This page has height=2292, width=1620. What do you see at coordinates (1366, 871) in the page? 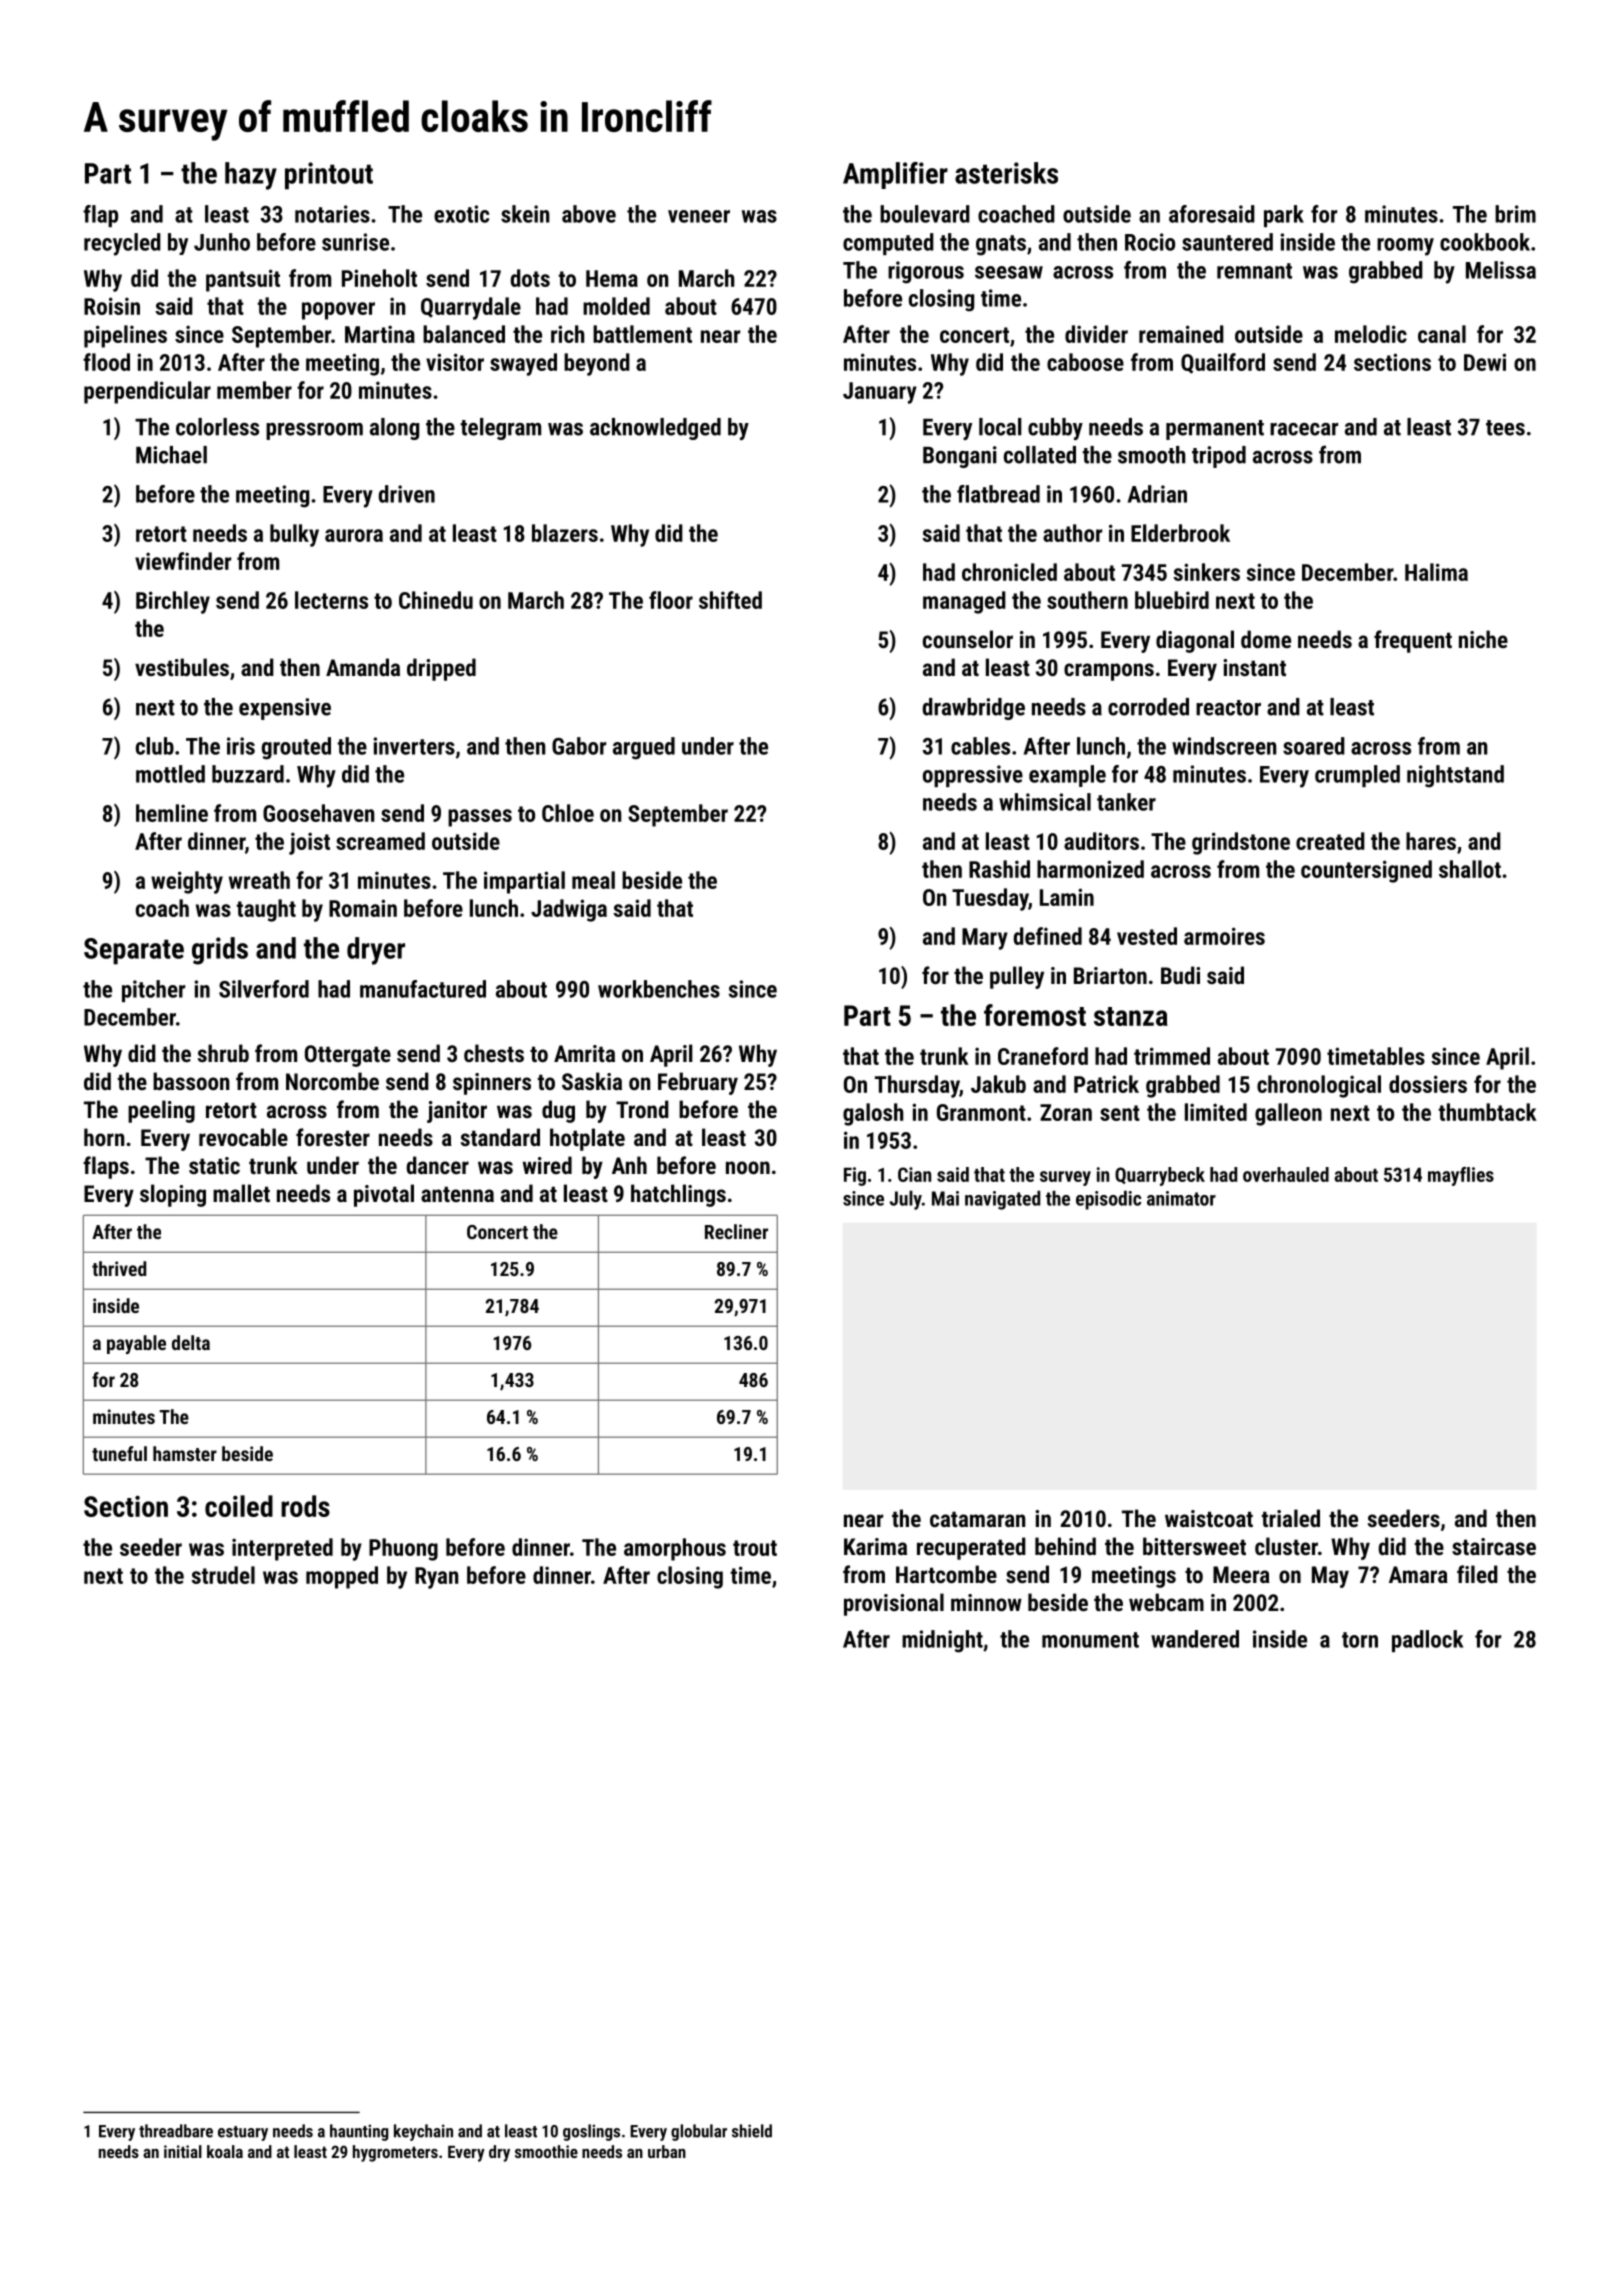
I see `countersigned` at bounding box center [1366, 871].
